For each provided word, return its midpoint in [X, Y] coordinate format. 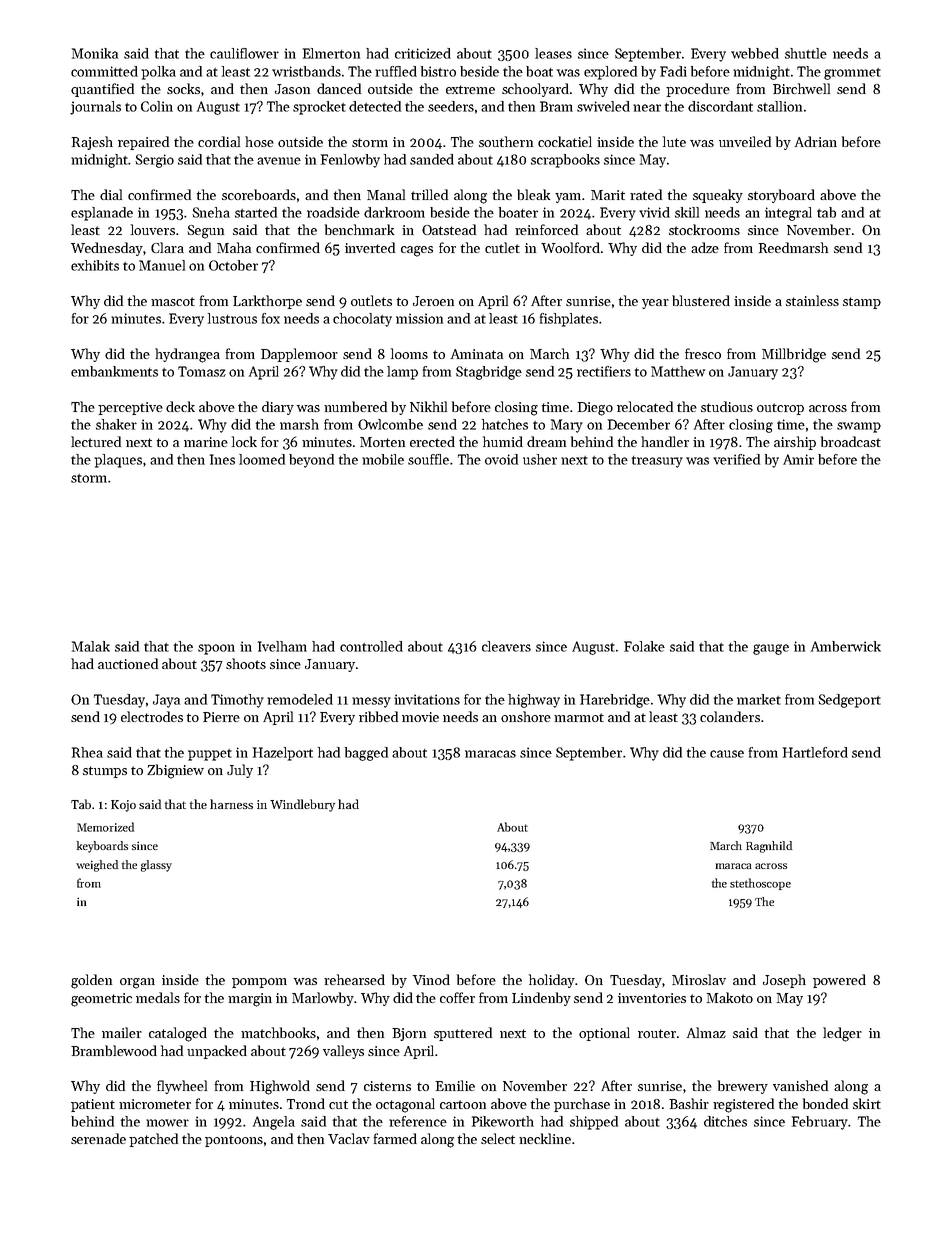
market [759, 699]
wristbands [306, 71]
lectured [96, 441]
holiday [552, 981]
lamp [402, 373]
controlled [371, 646]
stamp [862, 303]
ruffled [396, 71]
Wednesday [107, 249]
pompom [259, 983]
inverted [370, 247]
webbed [755, 53]
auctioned [128, 663]
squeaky [718, 196]
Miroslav [699, 979]
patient [93, 1105]
